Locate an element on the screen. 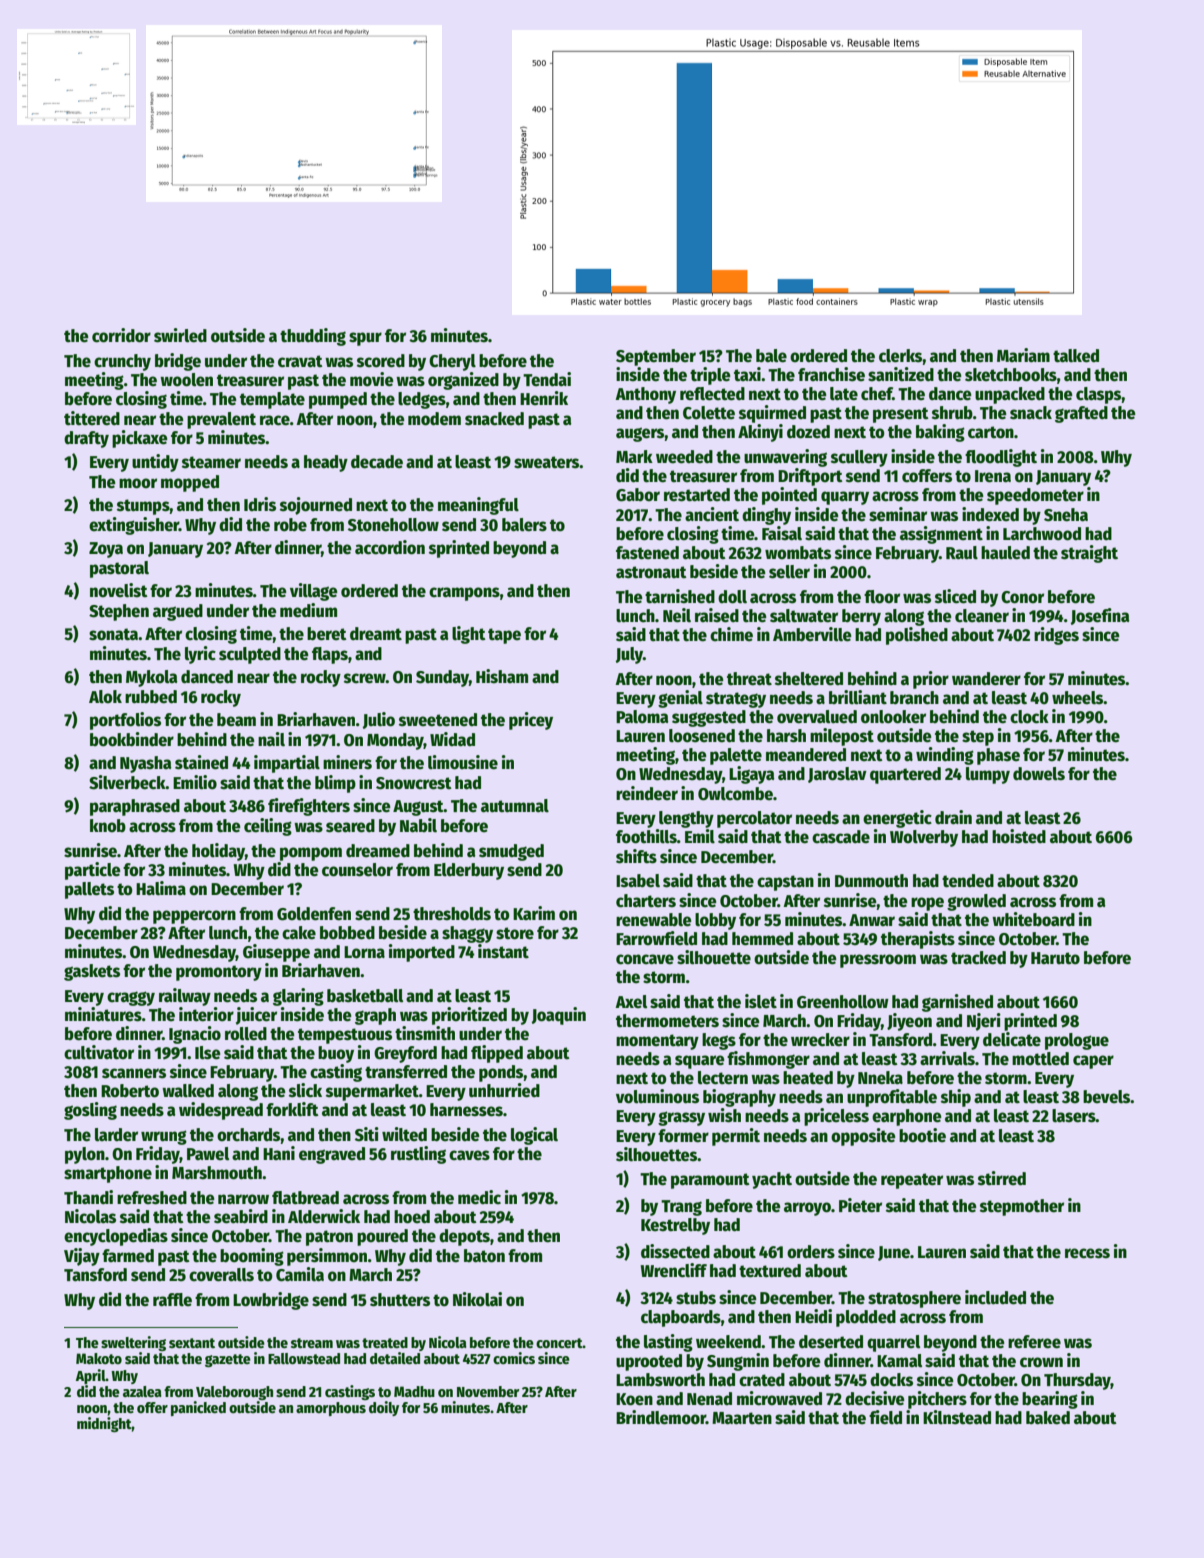  Makoto is located at coordinates (99, 1358).
